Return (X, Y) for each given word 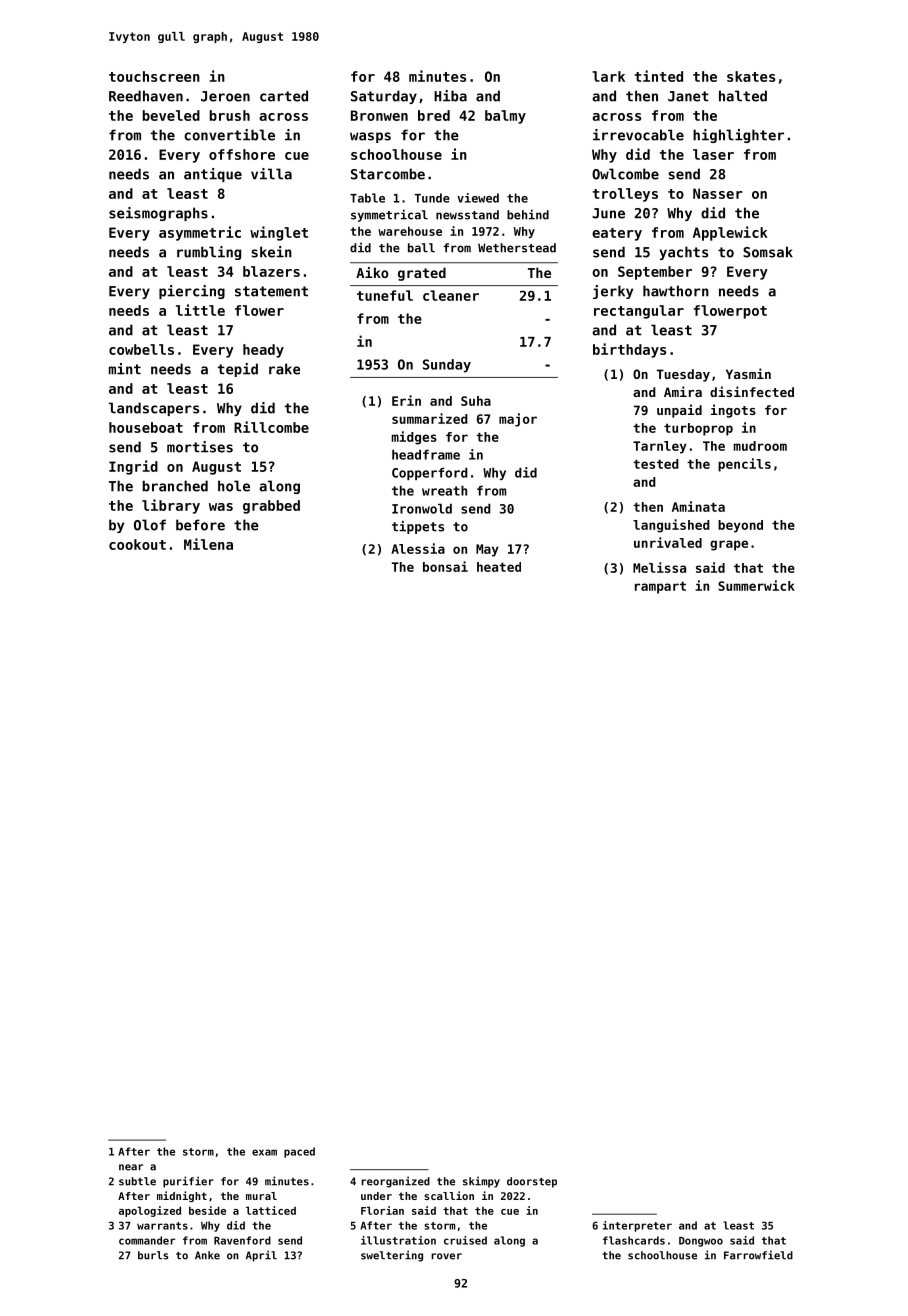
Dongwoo (701, 1242)
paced (299, 1152)
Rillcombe (271, 427)
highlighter (738, 136)
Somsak (768, 252)
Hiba (450, 96)
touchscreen (154, 76)
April (261, 1256)
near (131, 1167)
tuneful (385, 295)
